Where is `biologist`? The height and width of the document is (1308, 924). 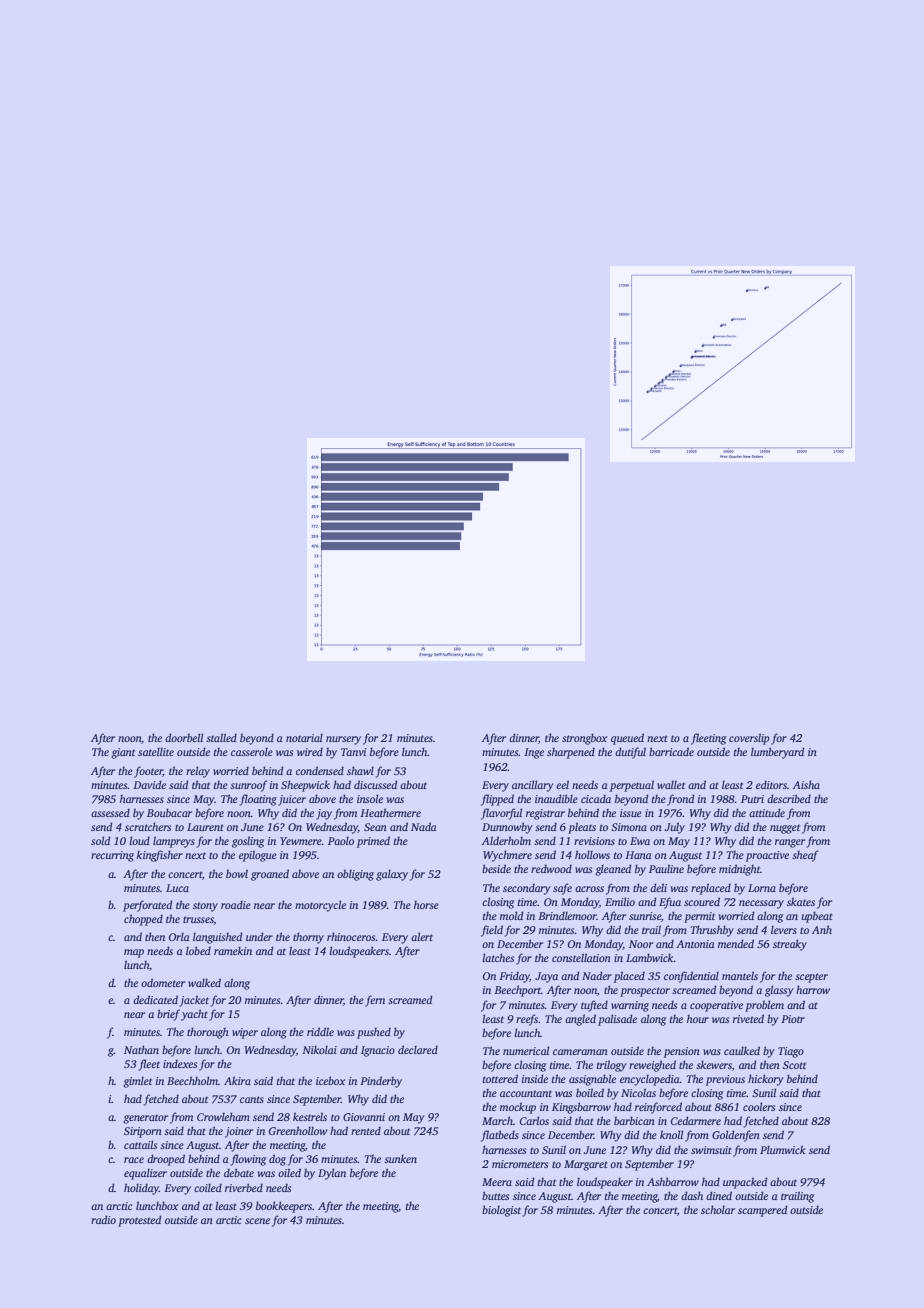
biologist is located at coordinates (501, 1211).
